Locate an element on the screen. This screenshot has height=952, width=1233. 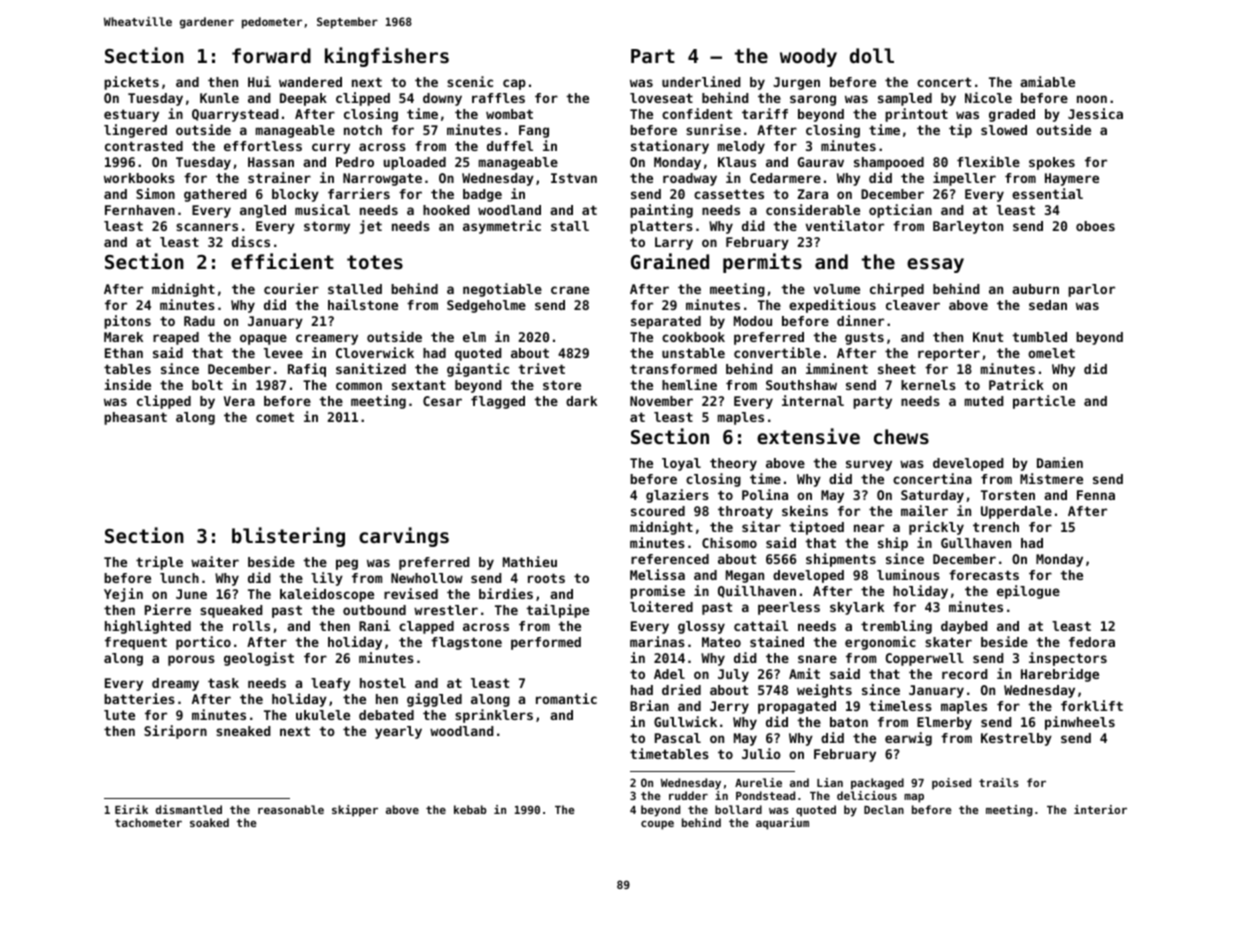
Zara is located at coordinates (812, 194).
